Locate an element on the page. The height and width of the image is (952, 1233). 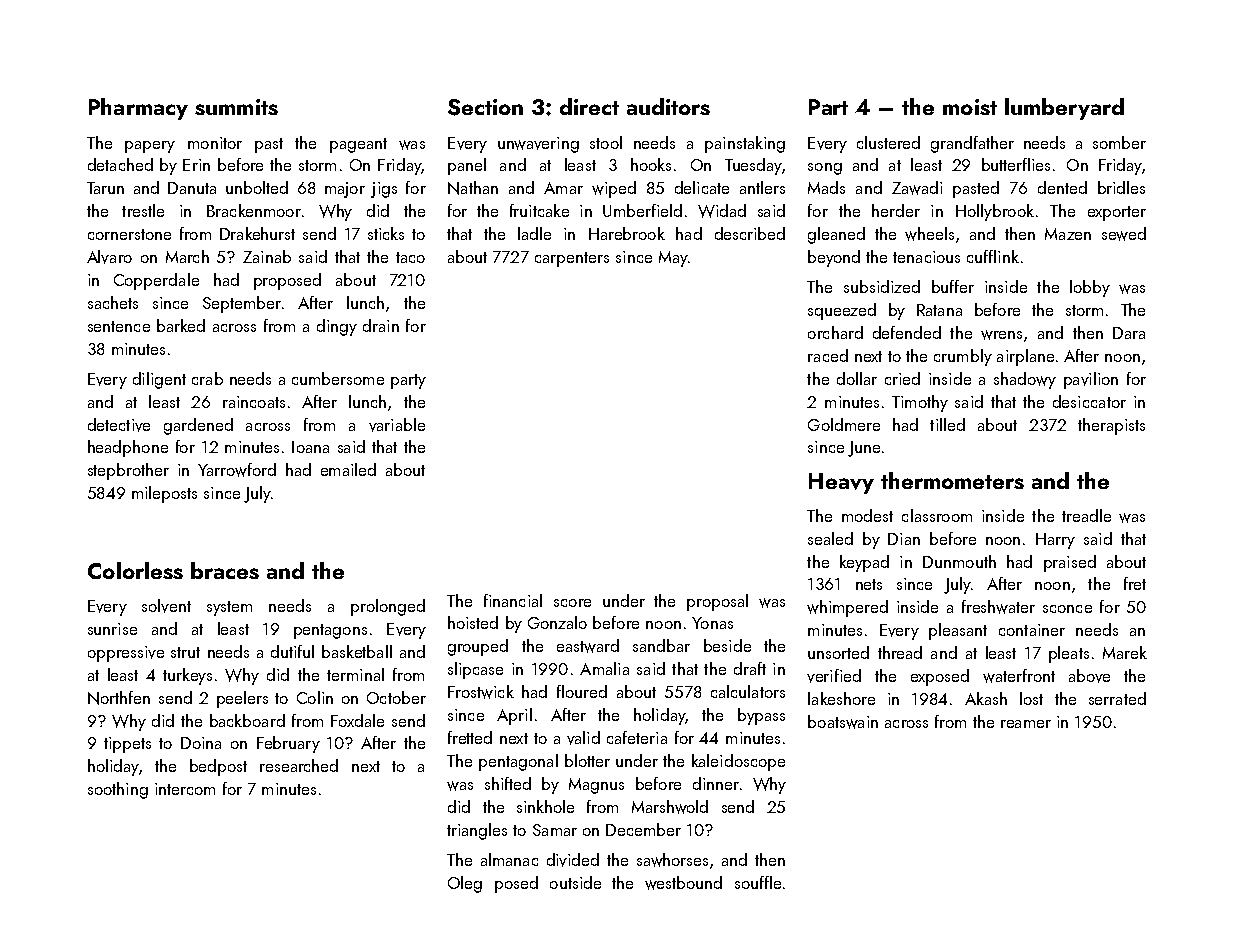
wheels is located at coordinates (929, 234).
